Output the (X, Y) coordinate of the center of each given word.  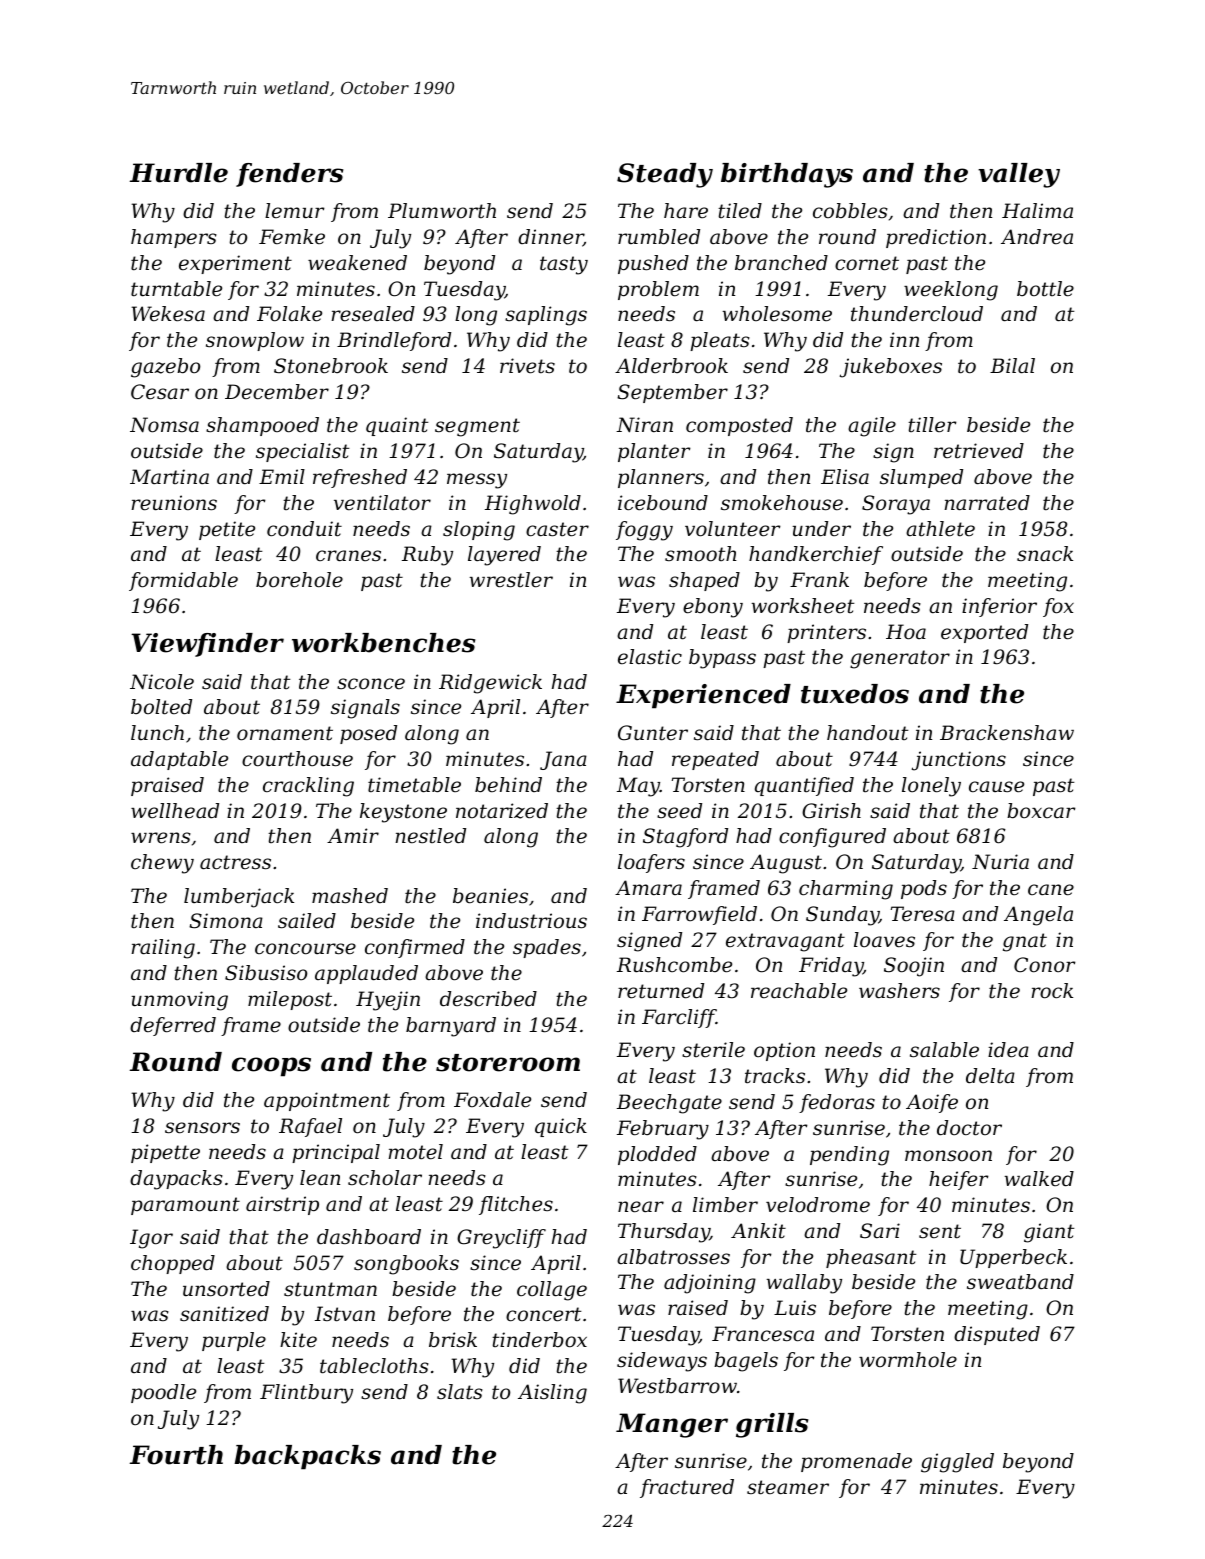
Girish (831, 811)
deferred (173, 1026)
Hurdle (179, 173)
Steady (665, 175)
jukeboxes (891, 368)
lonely (931, 787)
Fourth (176, 1455)
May (638, 787)
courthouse (297, 759)
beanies (490, 896)
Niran (644, 425)
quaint (397, 426)
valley (1019, 175)
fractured (687, 1488)
